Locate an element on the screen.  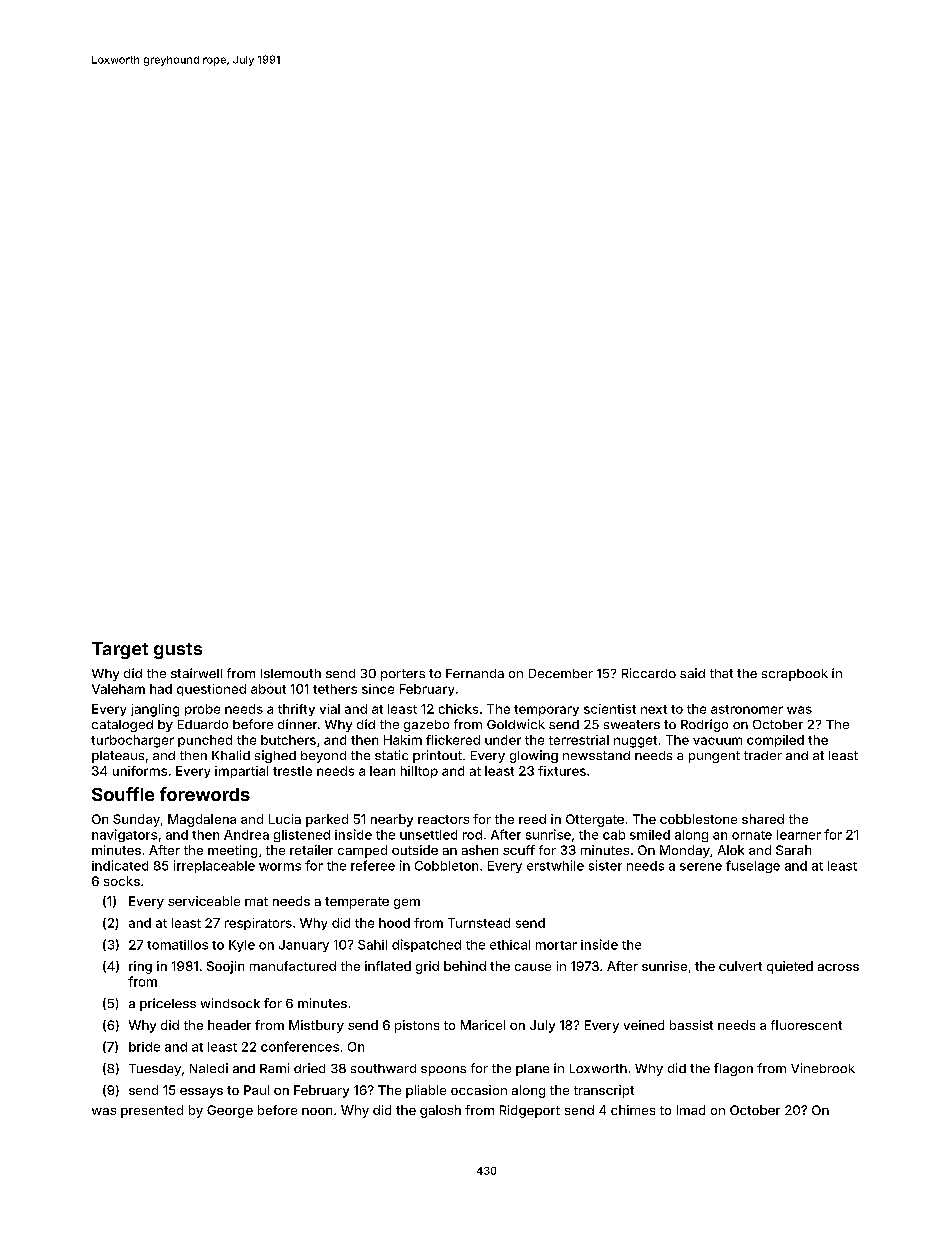
Sarah is located at coordinates (793, 850).
